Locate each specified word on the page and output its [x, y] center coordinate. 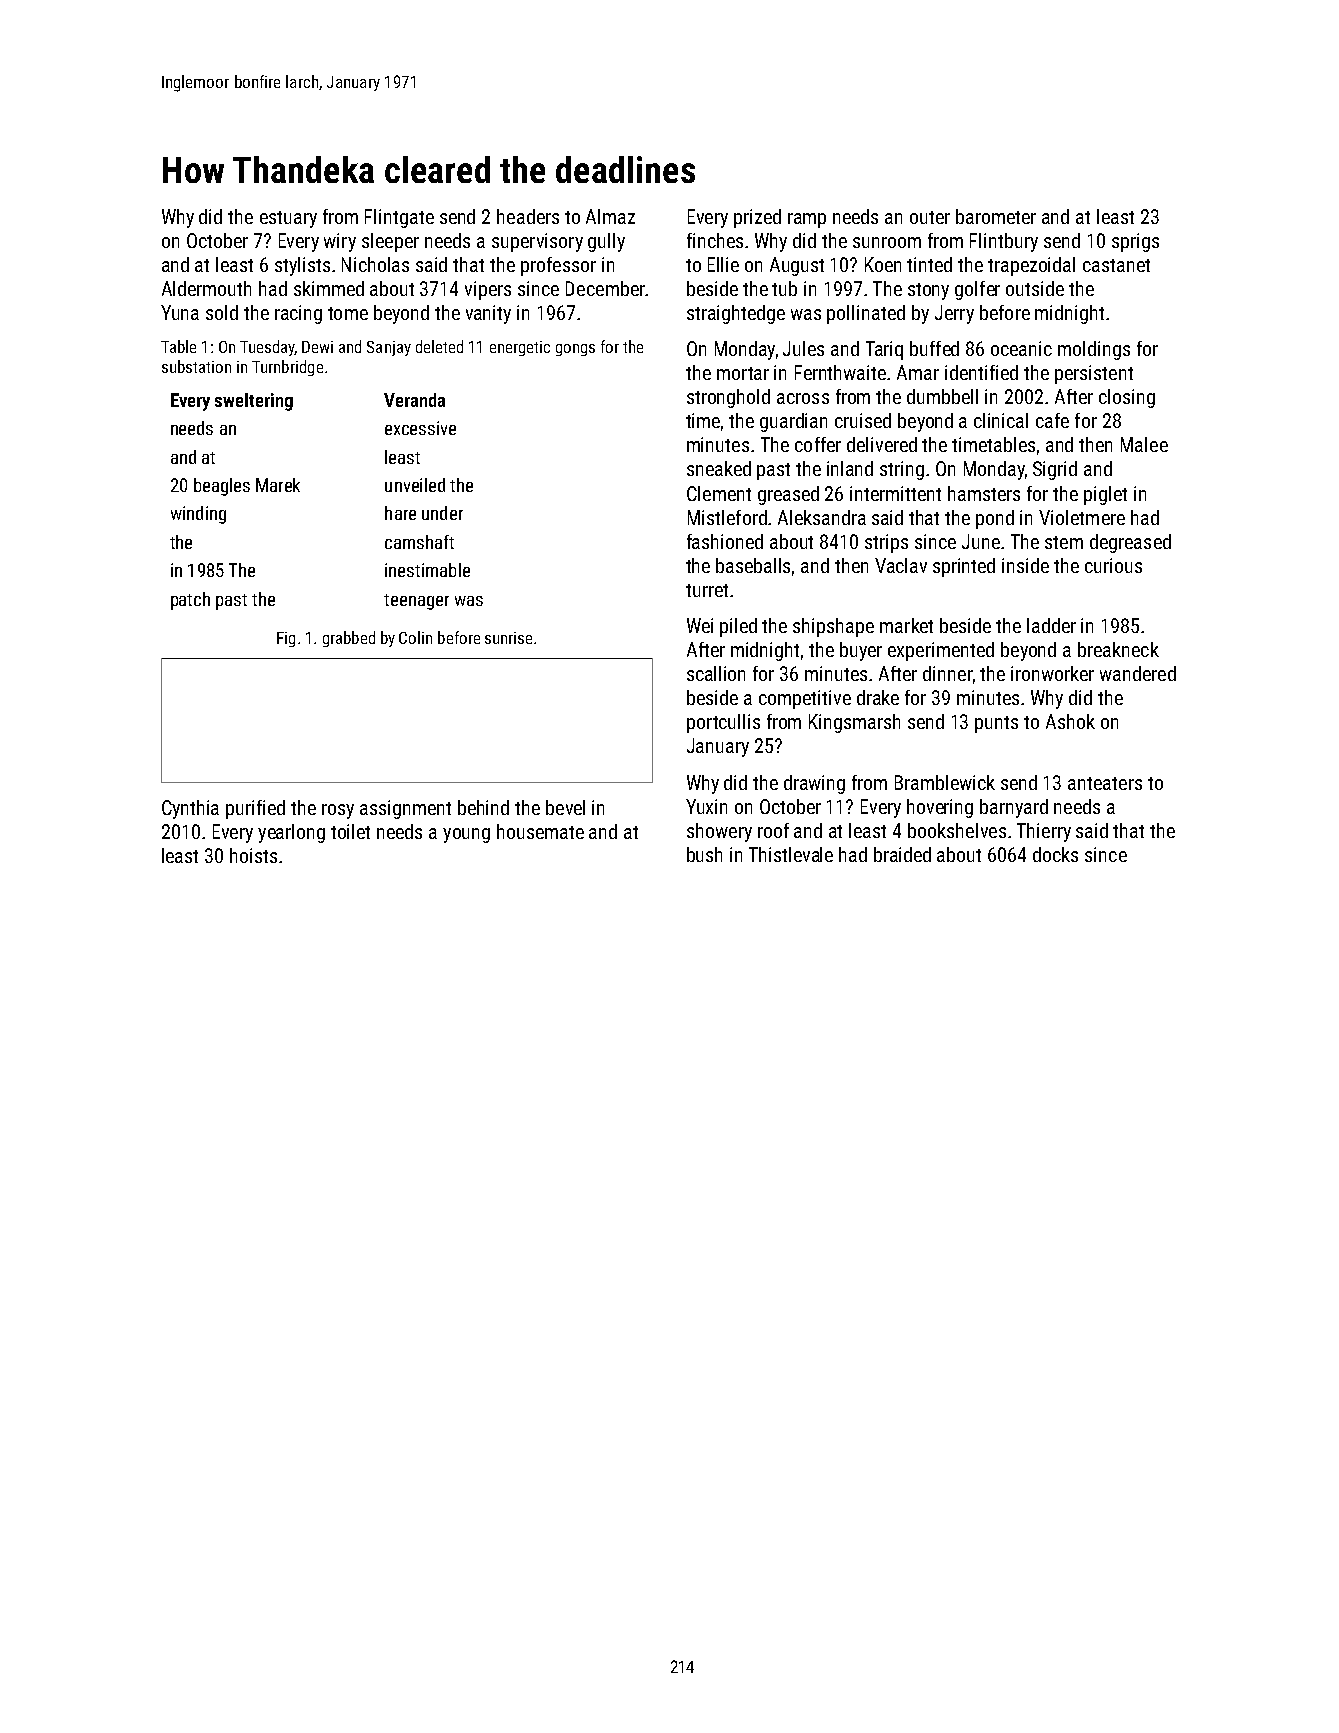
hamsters [984, 493]
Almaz [610, 216]
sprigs [1135, 242]
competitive [805, 699]
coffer [818, 444]
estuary [288, 219]
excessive [420, 428]
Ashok [1070, 721]
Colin [415, 637]
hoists [253, 855]
